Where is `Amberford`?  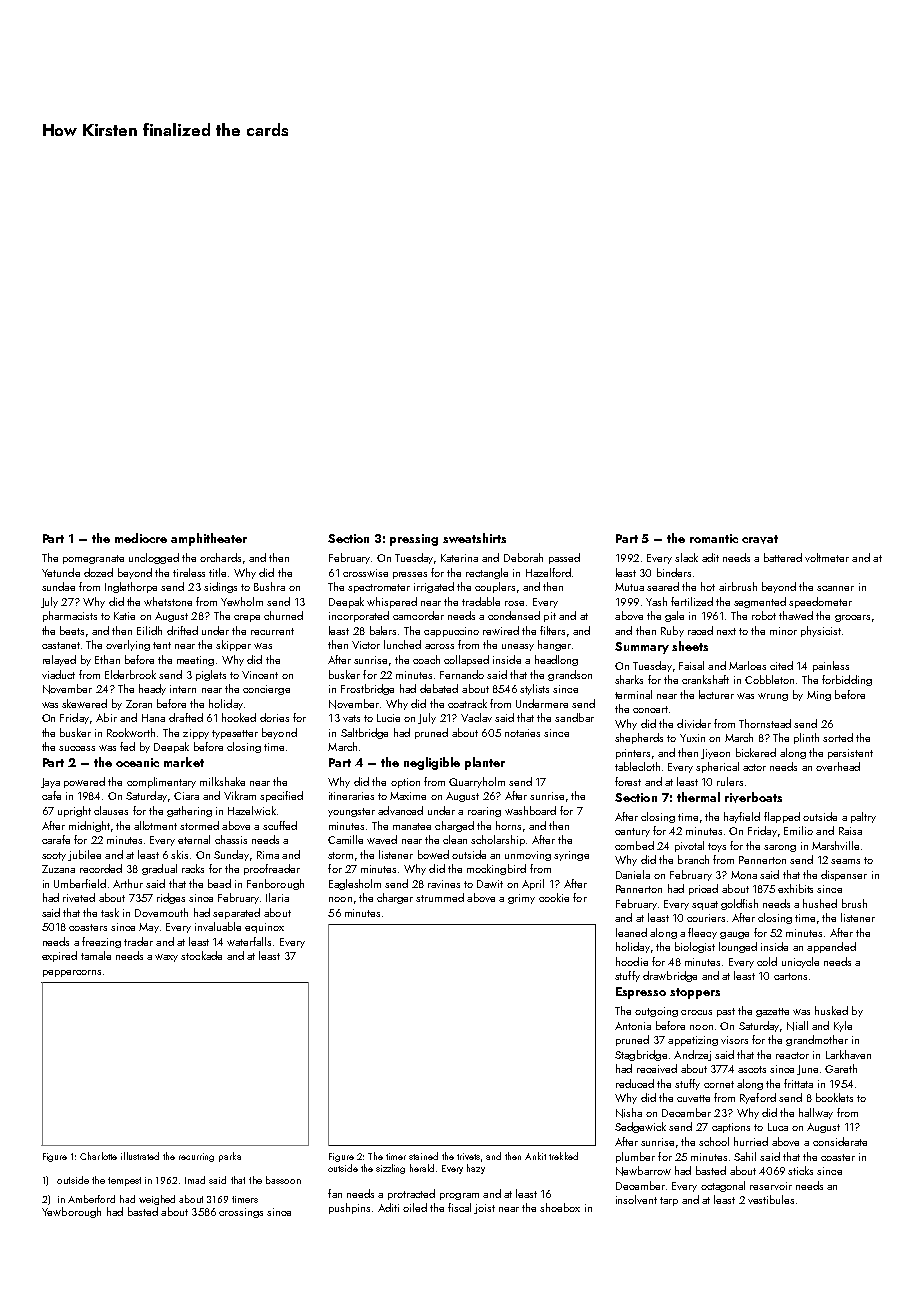 Amberford is located at coordinates (91, 1199).
